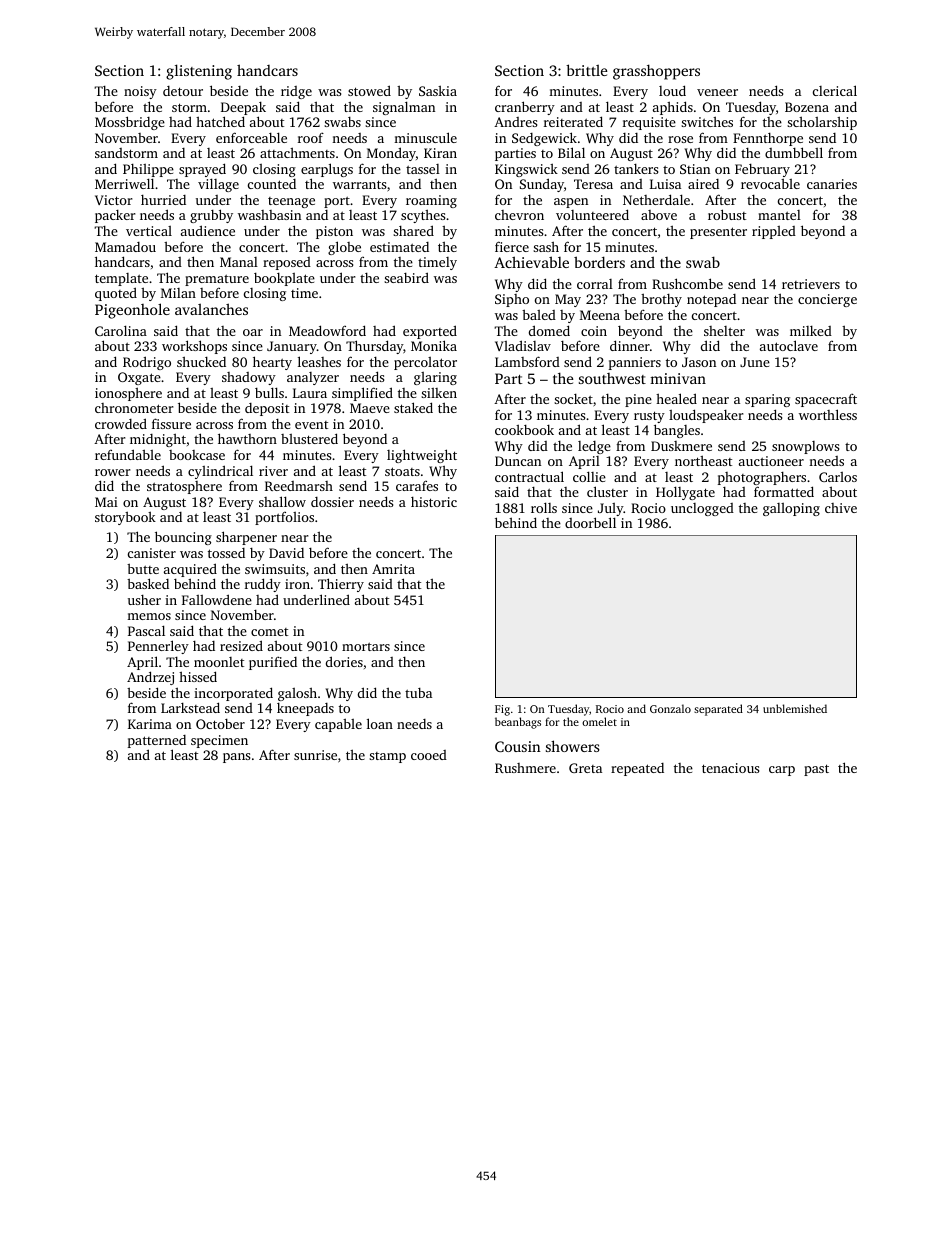 The height and width of the screenshot is (1233, 952). I want to click on moonlet, so click(219, 662).
